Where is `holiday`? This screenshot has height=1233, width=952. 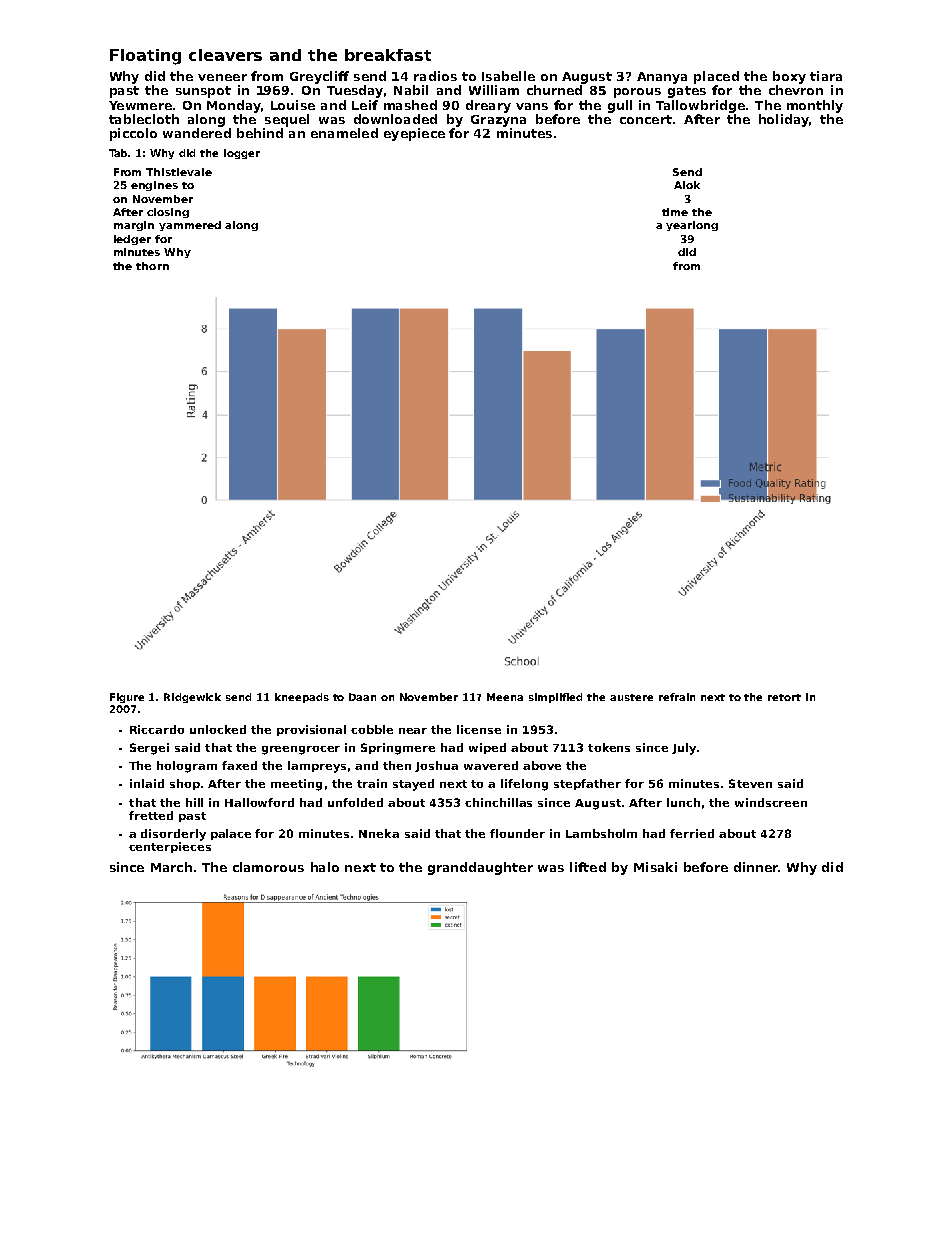
holiday is located at coordinates (784, 120).
